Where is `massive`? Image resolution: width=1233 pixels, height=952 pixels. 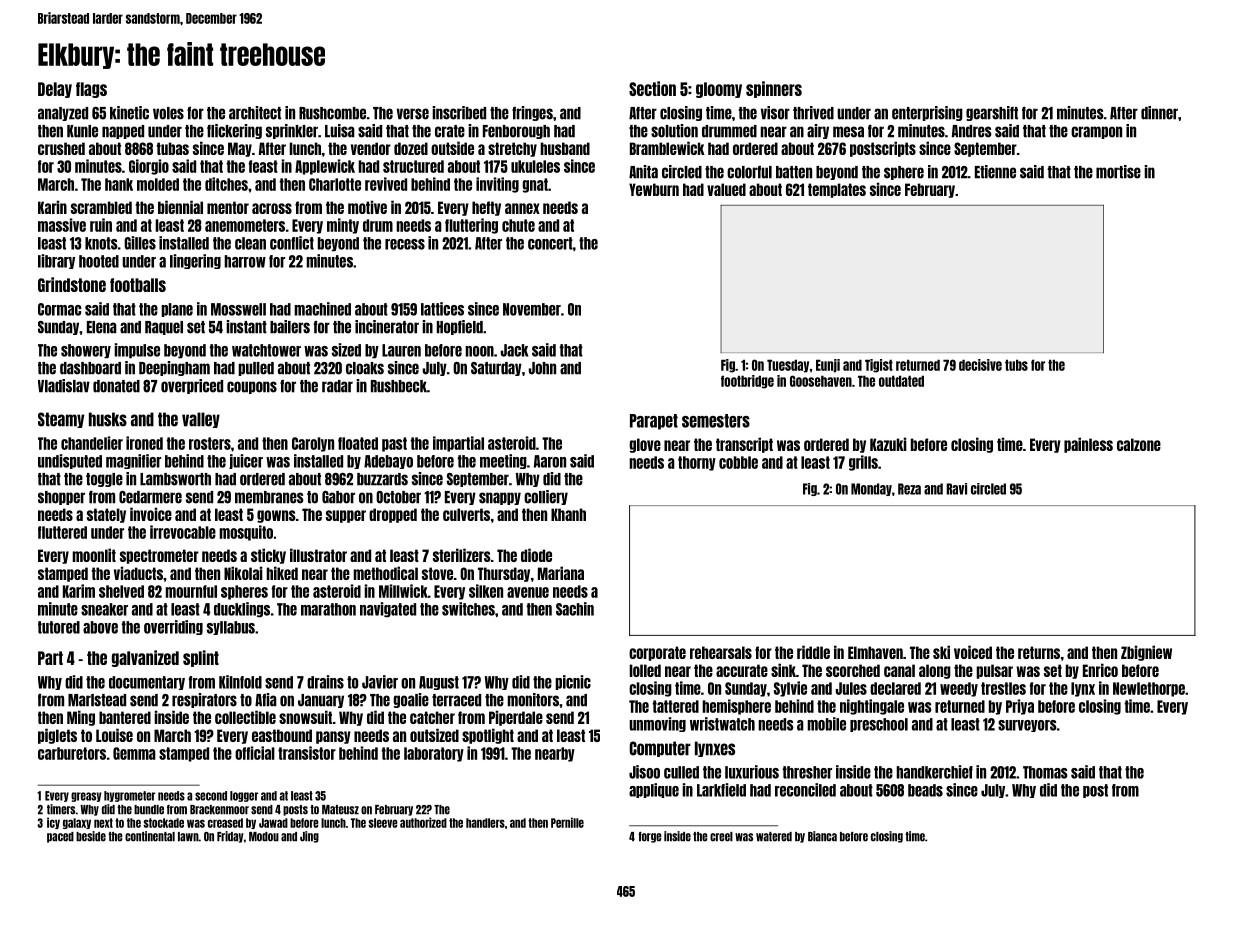
massive is located at coordinates (62, 225).
